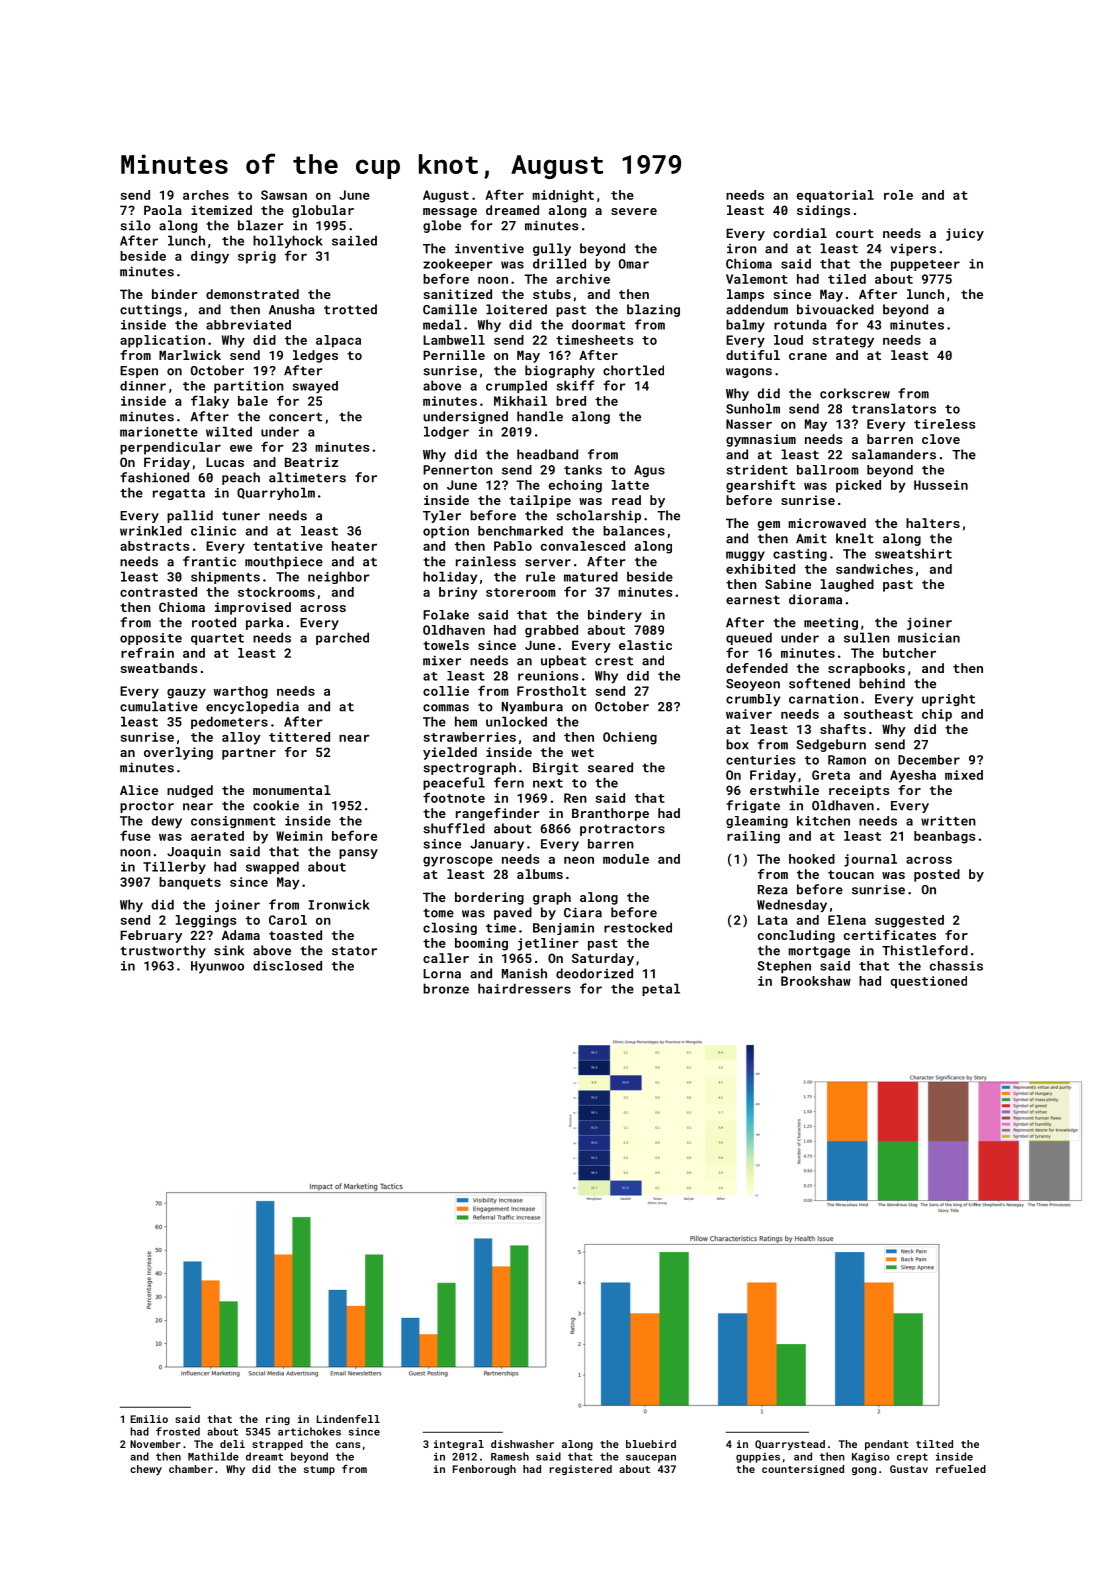 The width and height of the page is (1109, 1569). What do you see at coordinates (944, 837) in the page?
I see `beanbags` at bounding box center [944, 837].
